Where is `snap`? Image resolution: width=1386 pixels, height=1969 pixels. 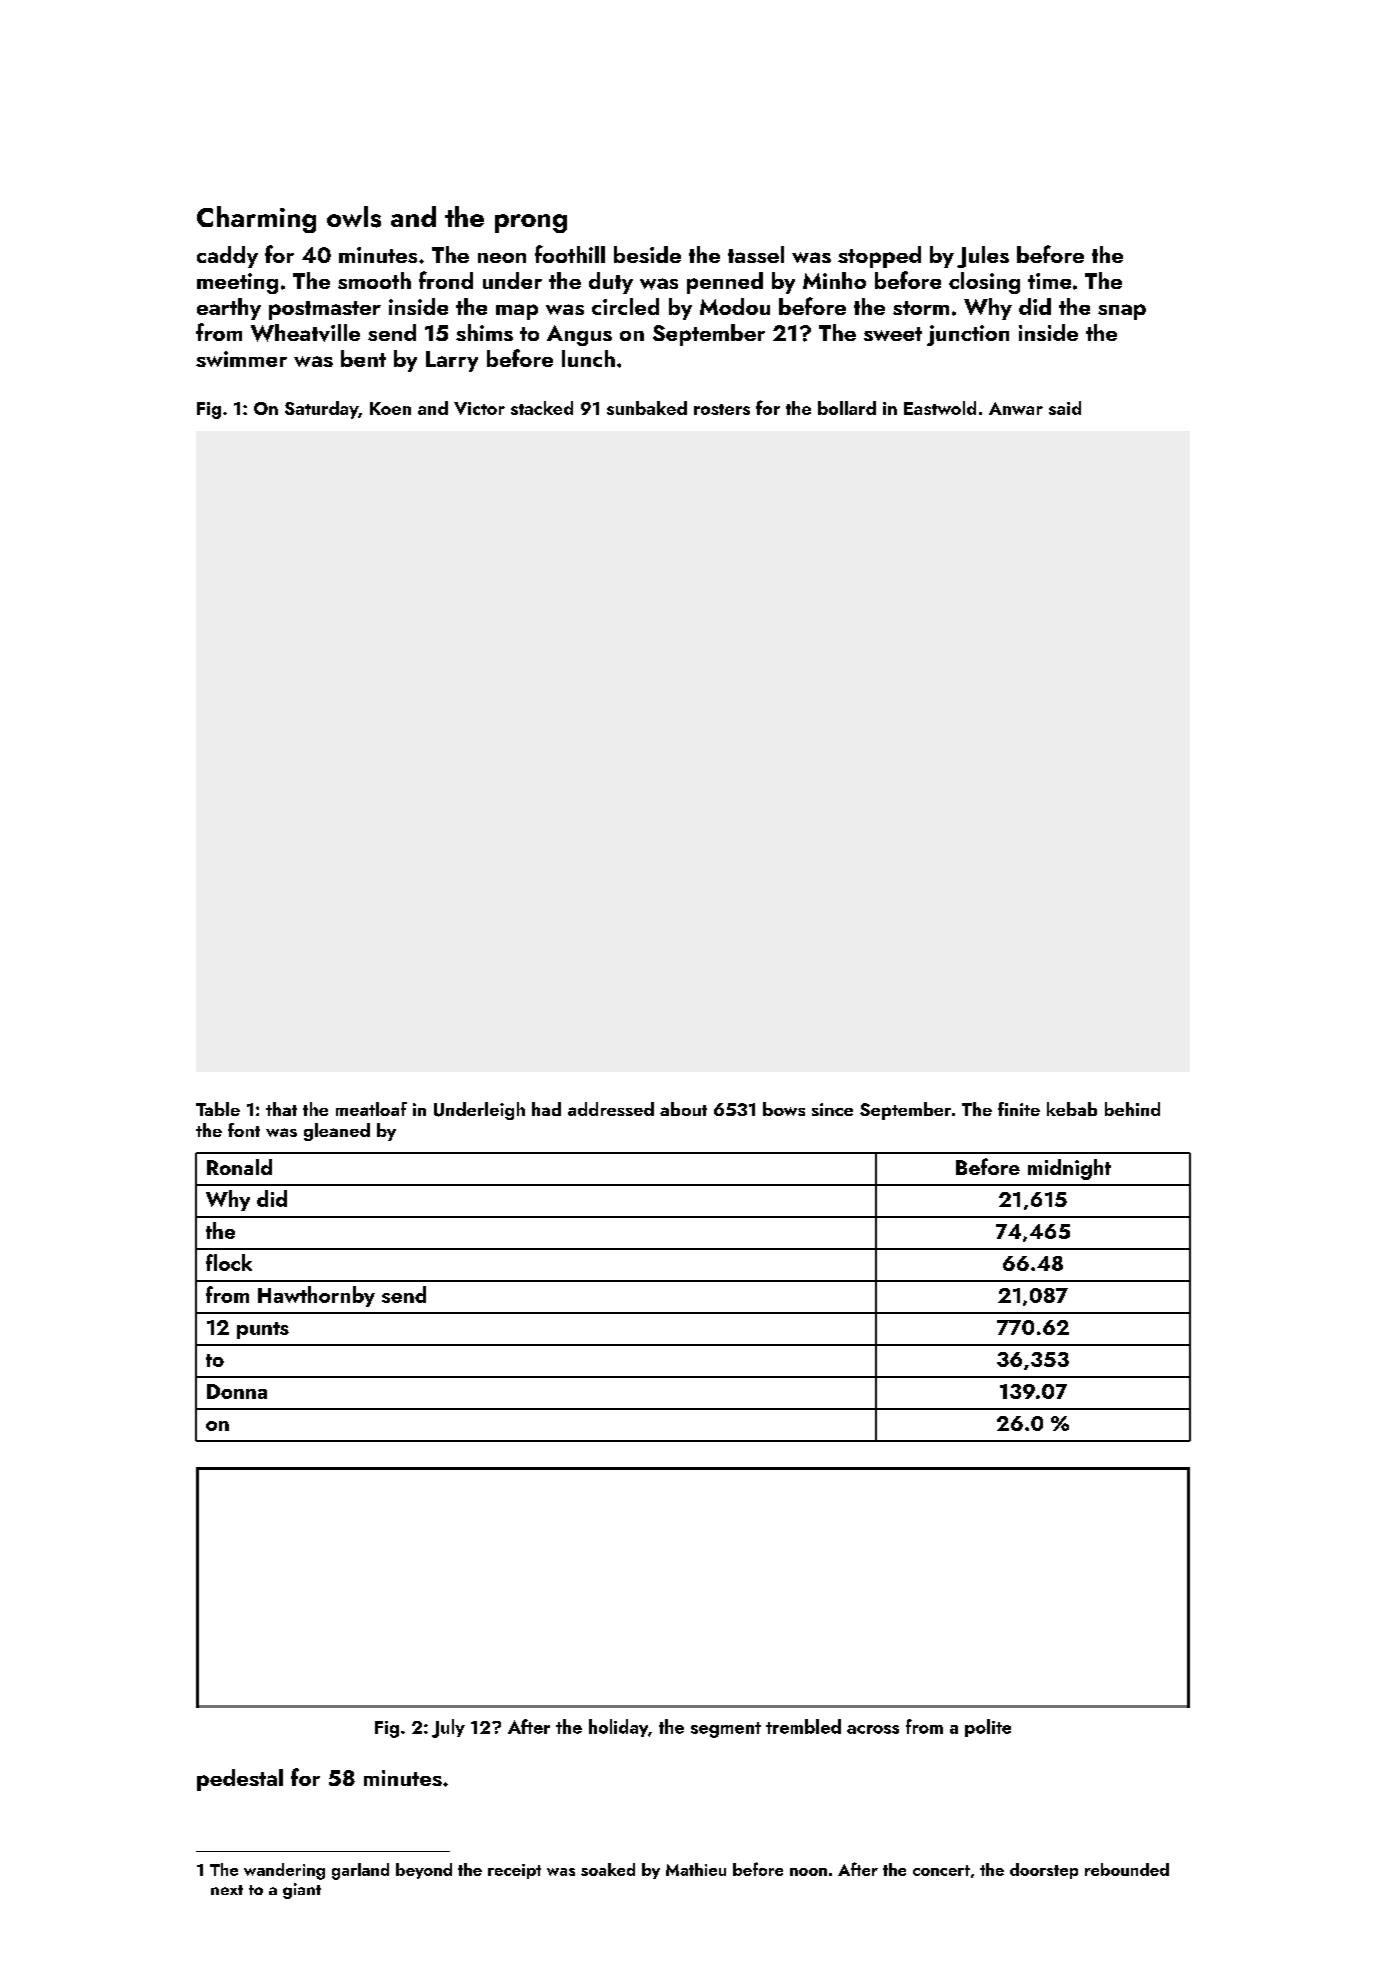
snap is located at coordinates (1122, 312).
